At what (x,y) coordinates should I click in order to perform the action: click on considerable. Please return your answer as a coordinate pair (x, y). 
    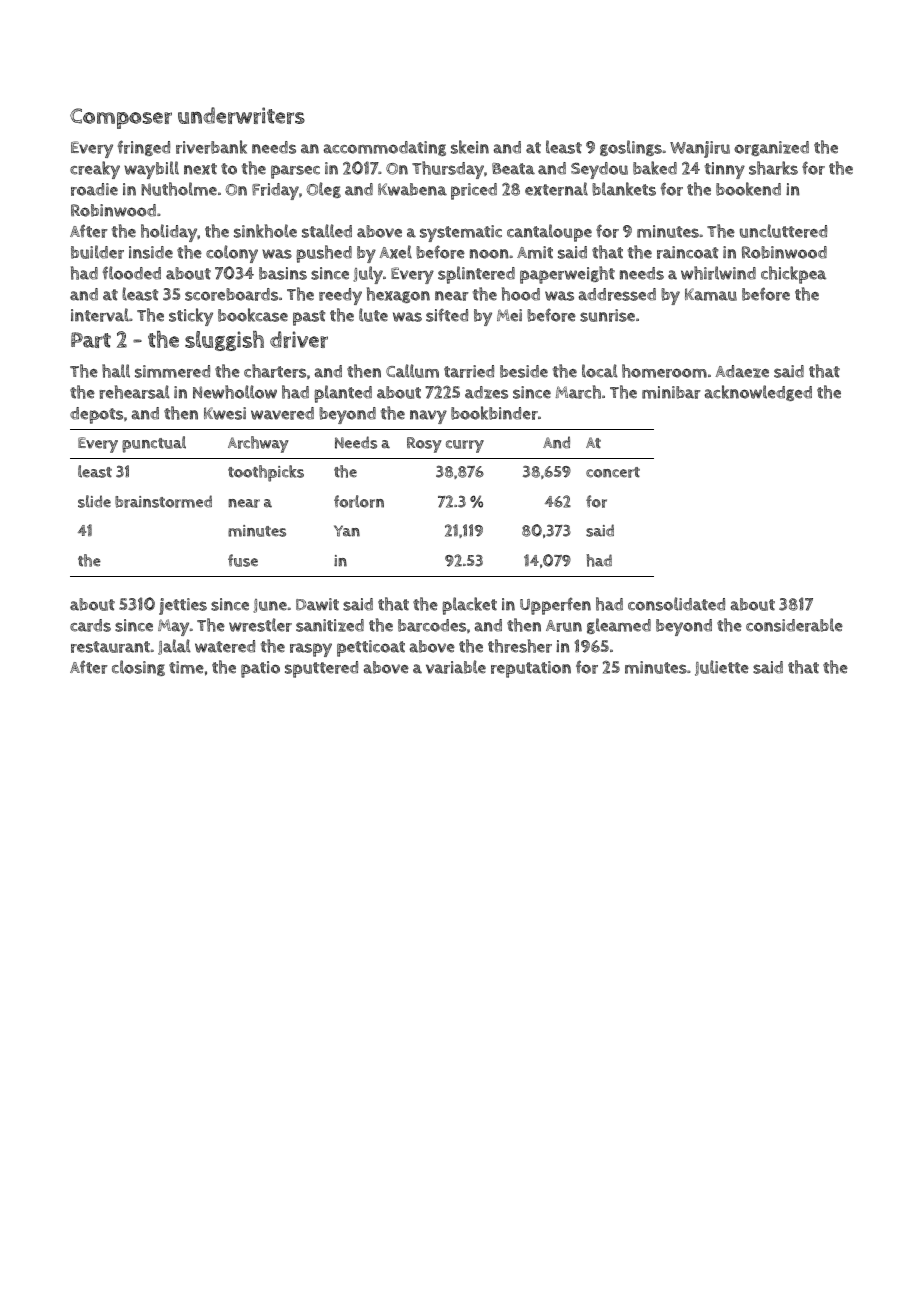
    Looking at the image, I should click on (794, 625).
